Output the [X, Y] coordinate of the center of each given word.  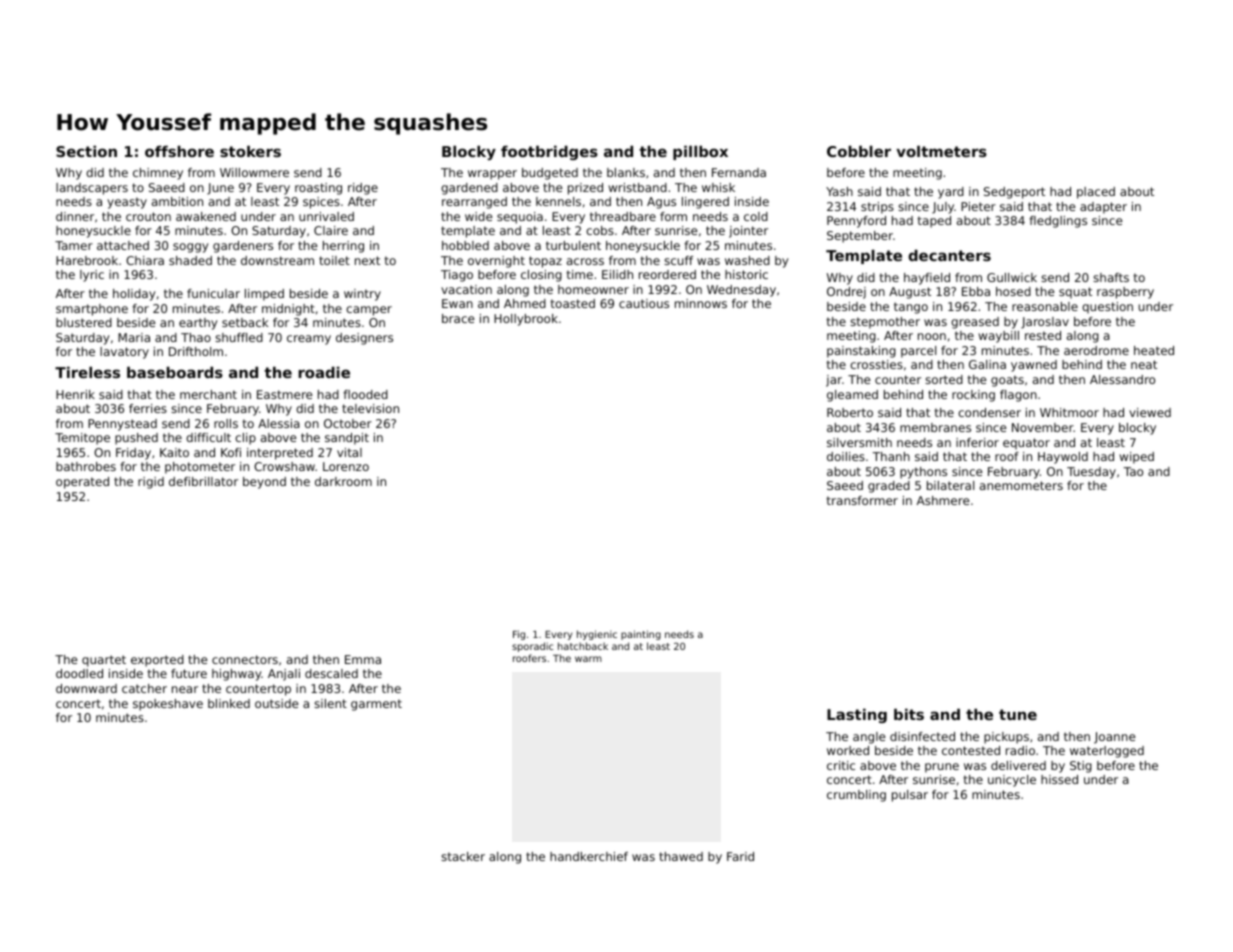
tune [1018, 714]
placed [1096, 193]
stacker [463, 856]
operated [82, 483]
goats [1007, 381]
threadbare [623, 216]
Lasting [857, 715]
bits [909, 714]
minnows [701, 303]
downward [86, 688]
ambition [177, 201]
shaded [190, 260]
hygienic [597, 635]
